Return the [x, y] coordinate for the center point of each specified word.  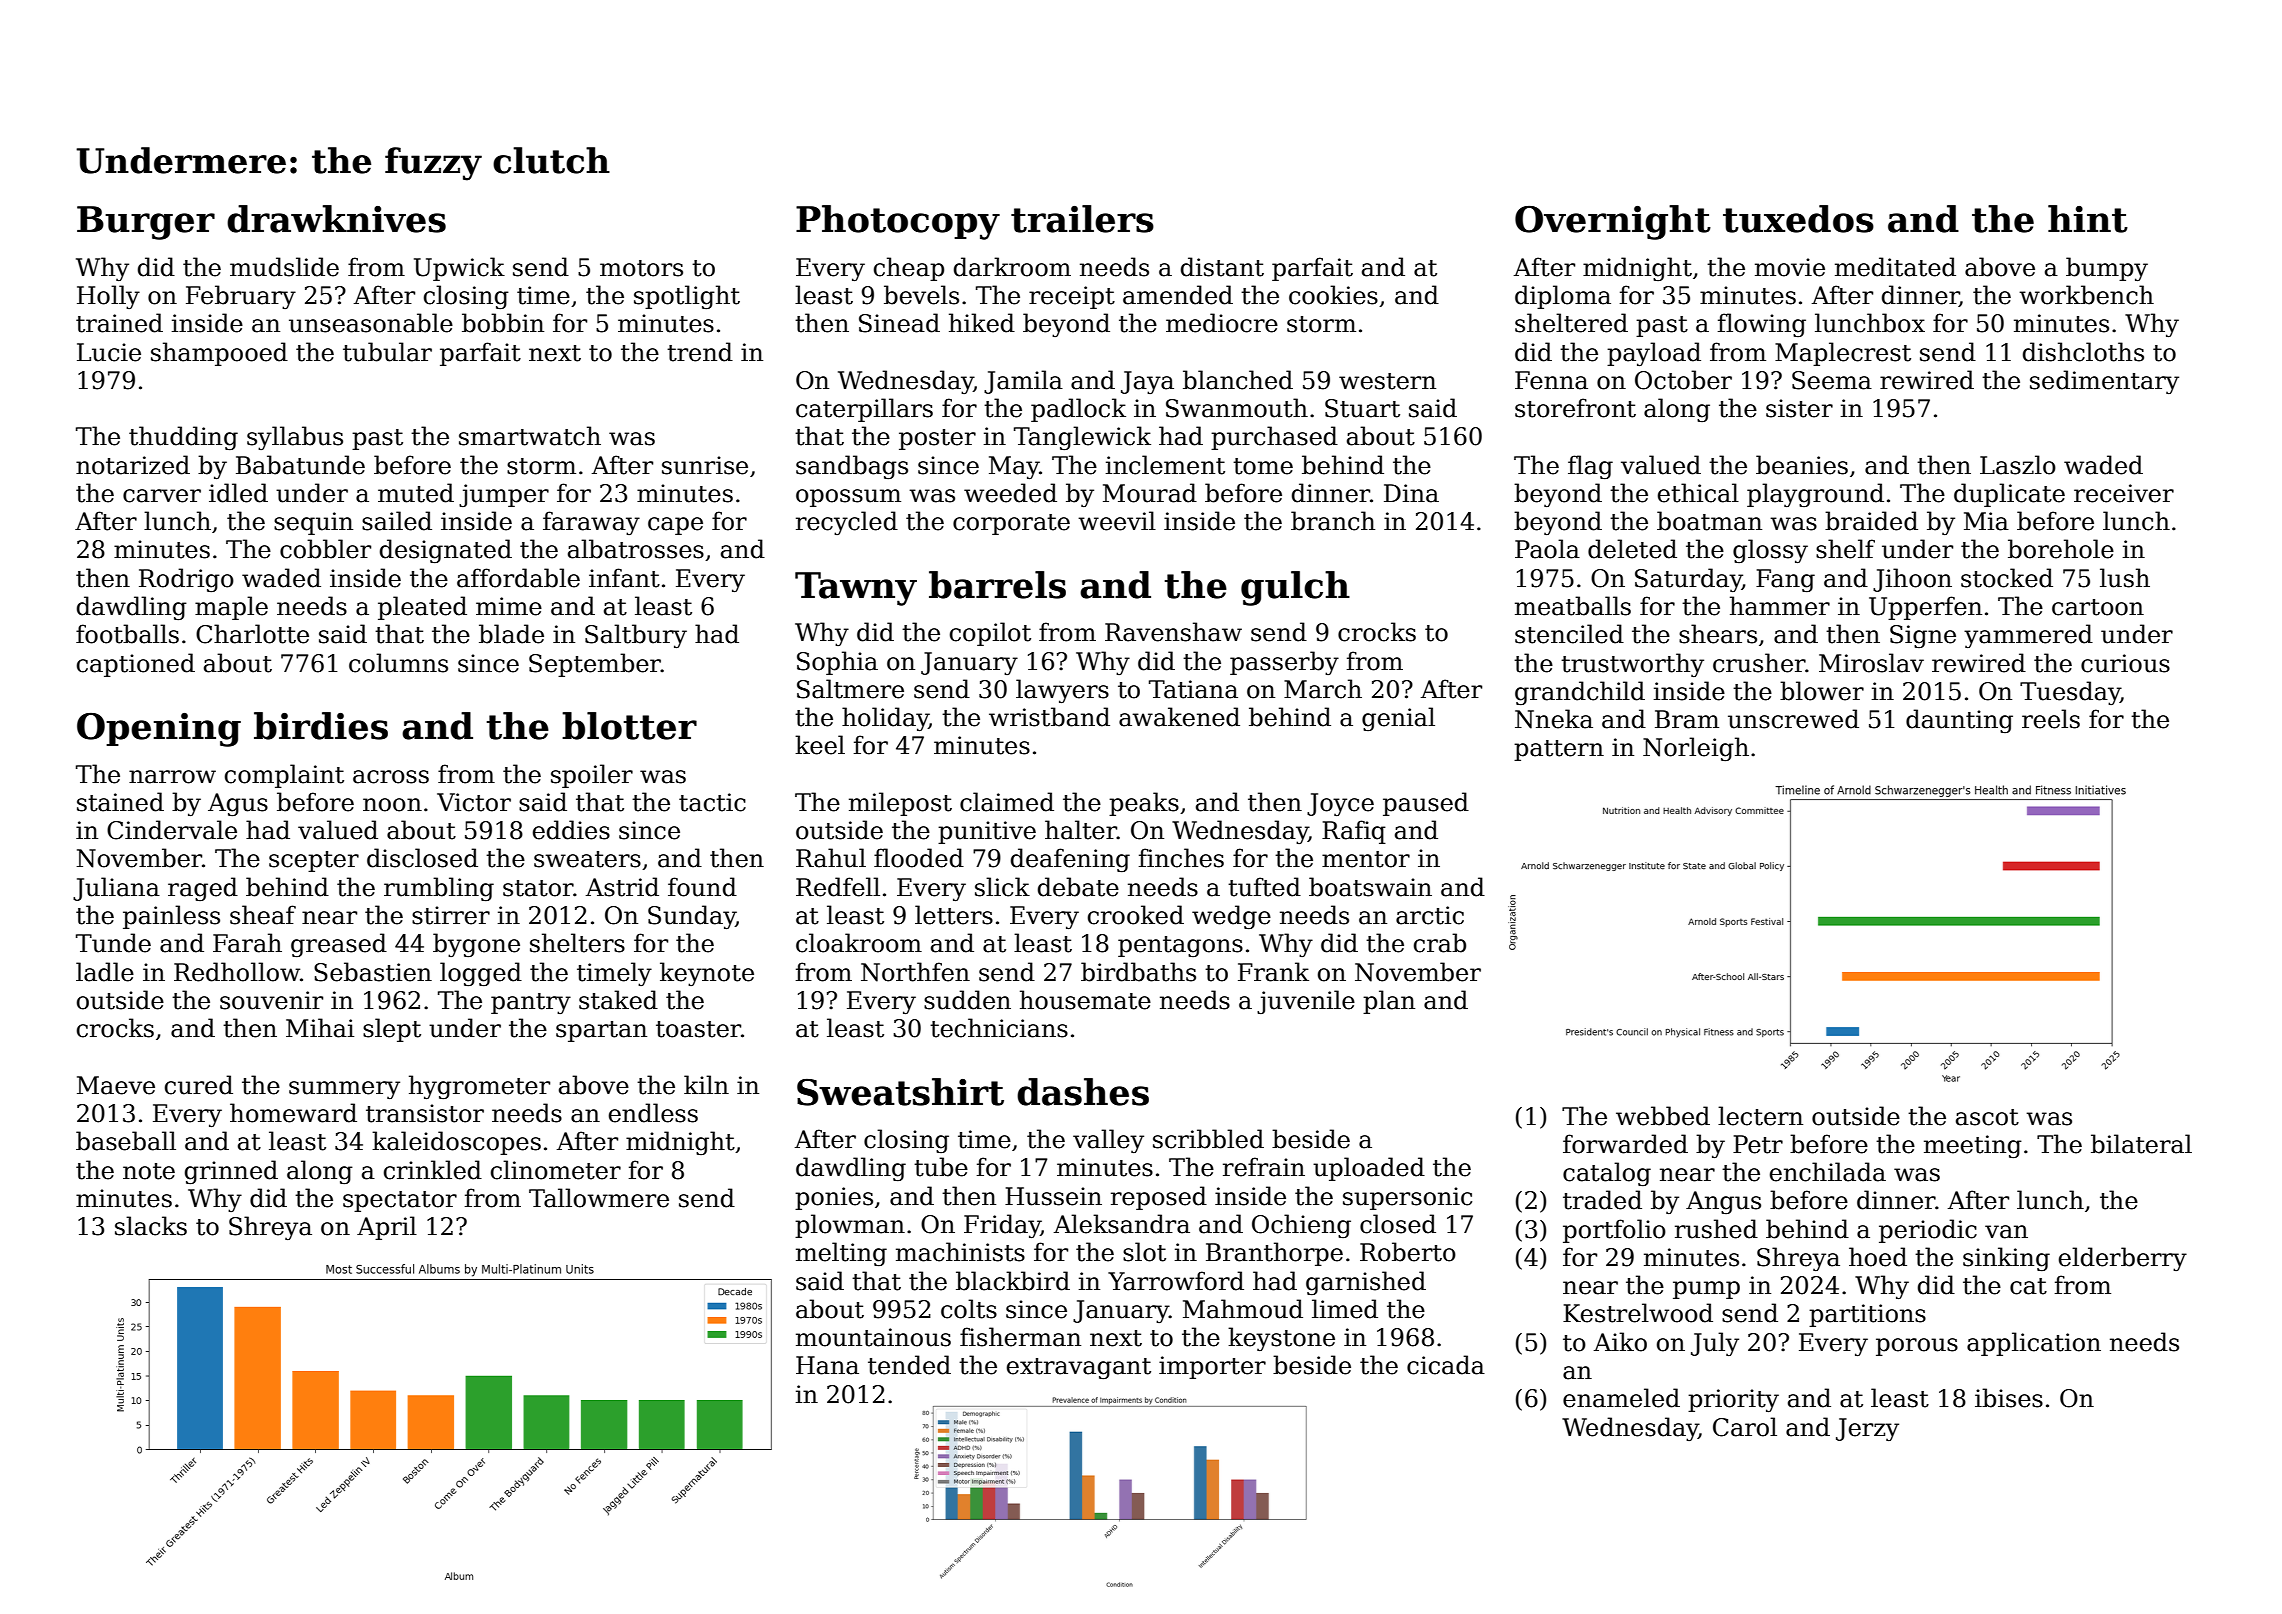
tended [909, 1365]
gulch [1295, 588]
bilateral [2141, 1144]
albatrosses [636, 549]
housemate [1085, 1000]
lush [2125, 578]
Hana [827, 1365]
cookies [1333, 295]
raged [203, 889]
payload [1654, 354]
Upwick [459, 269]
